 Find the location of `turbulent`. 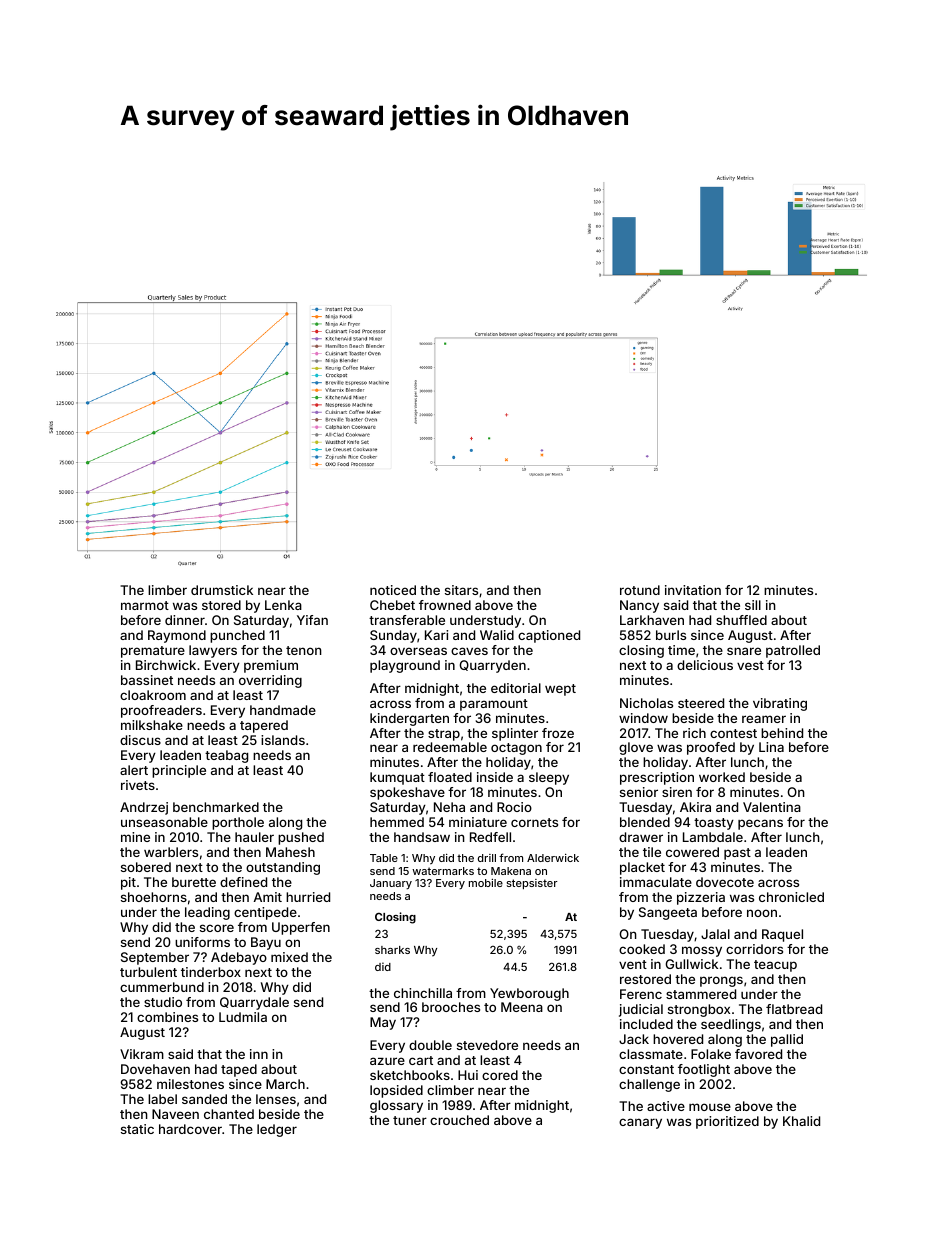

turbulent is located at coordinates (148, 972).
